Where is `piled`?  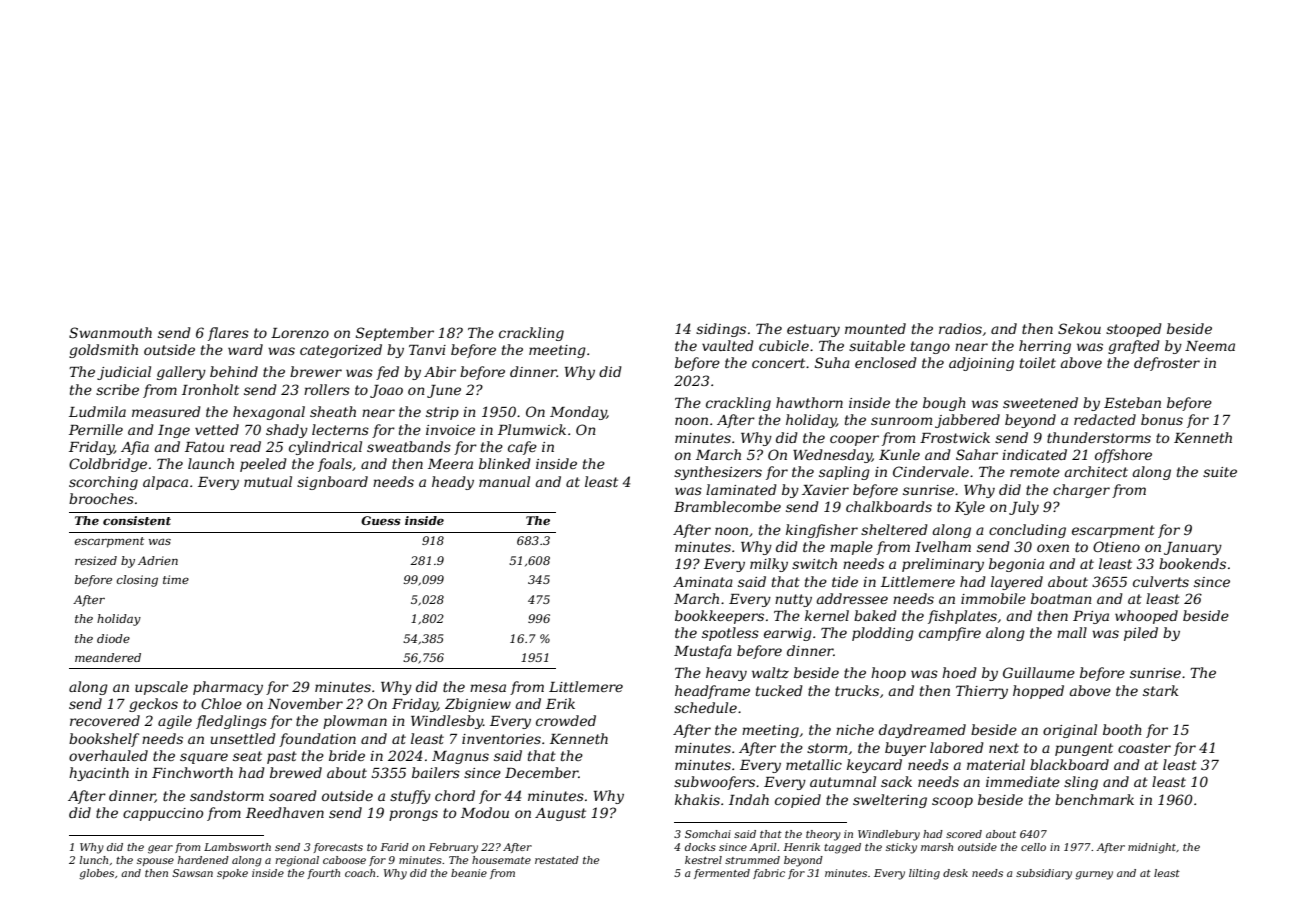 piled is located at coordinates (1141, 634).
